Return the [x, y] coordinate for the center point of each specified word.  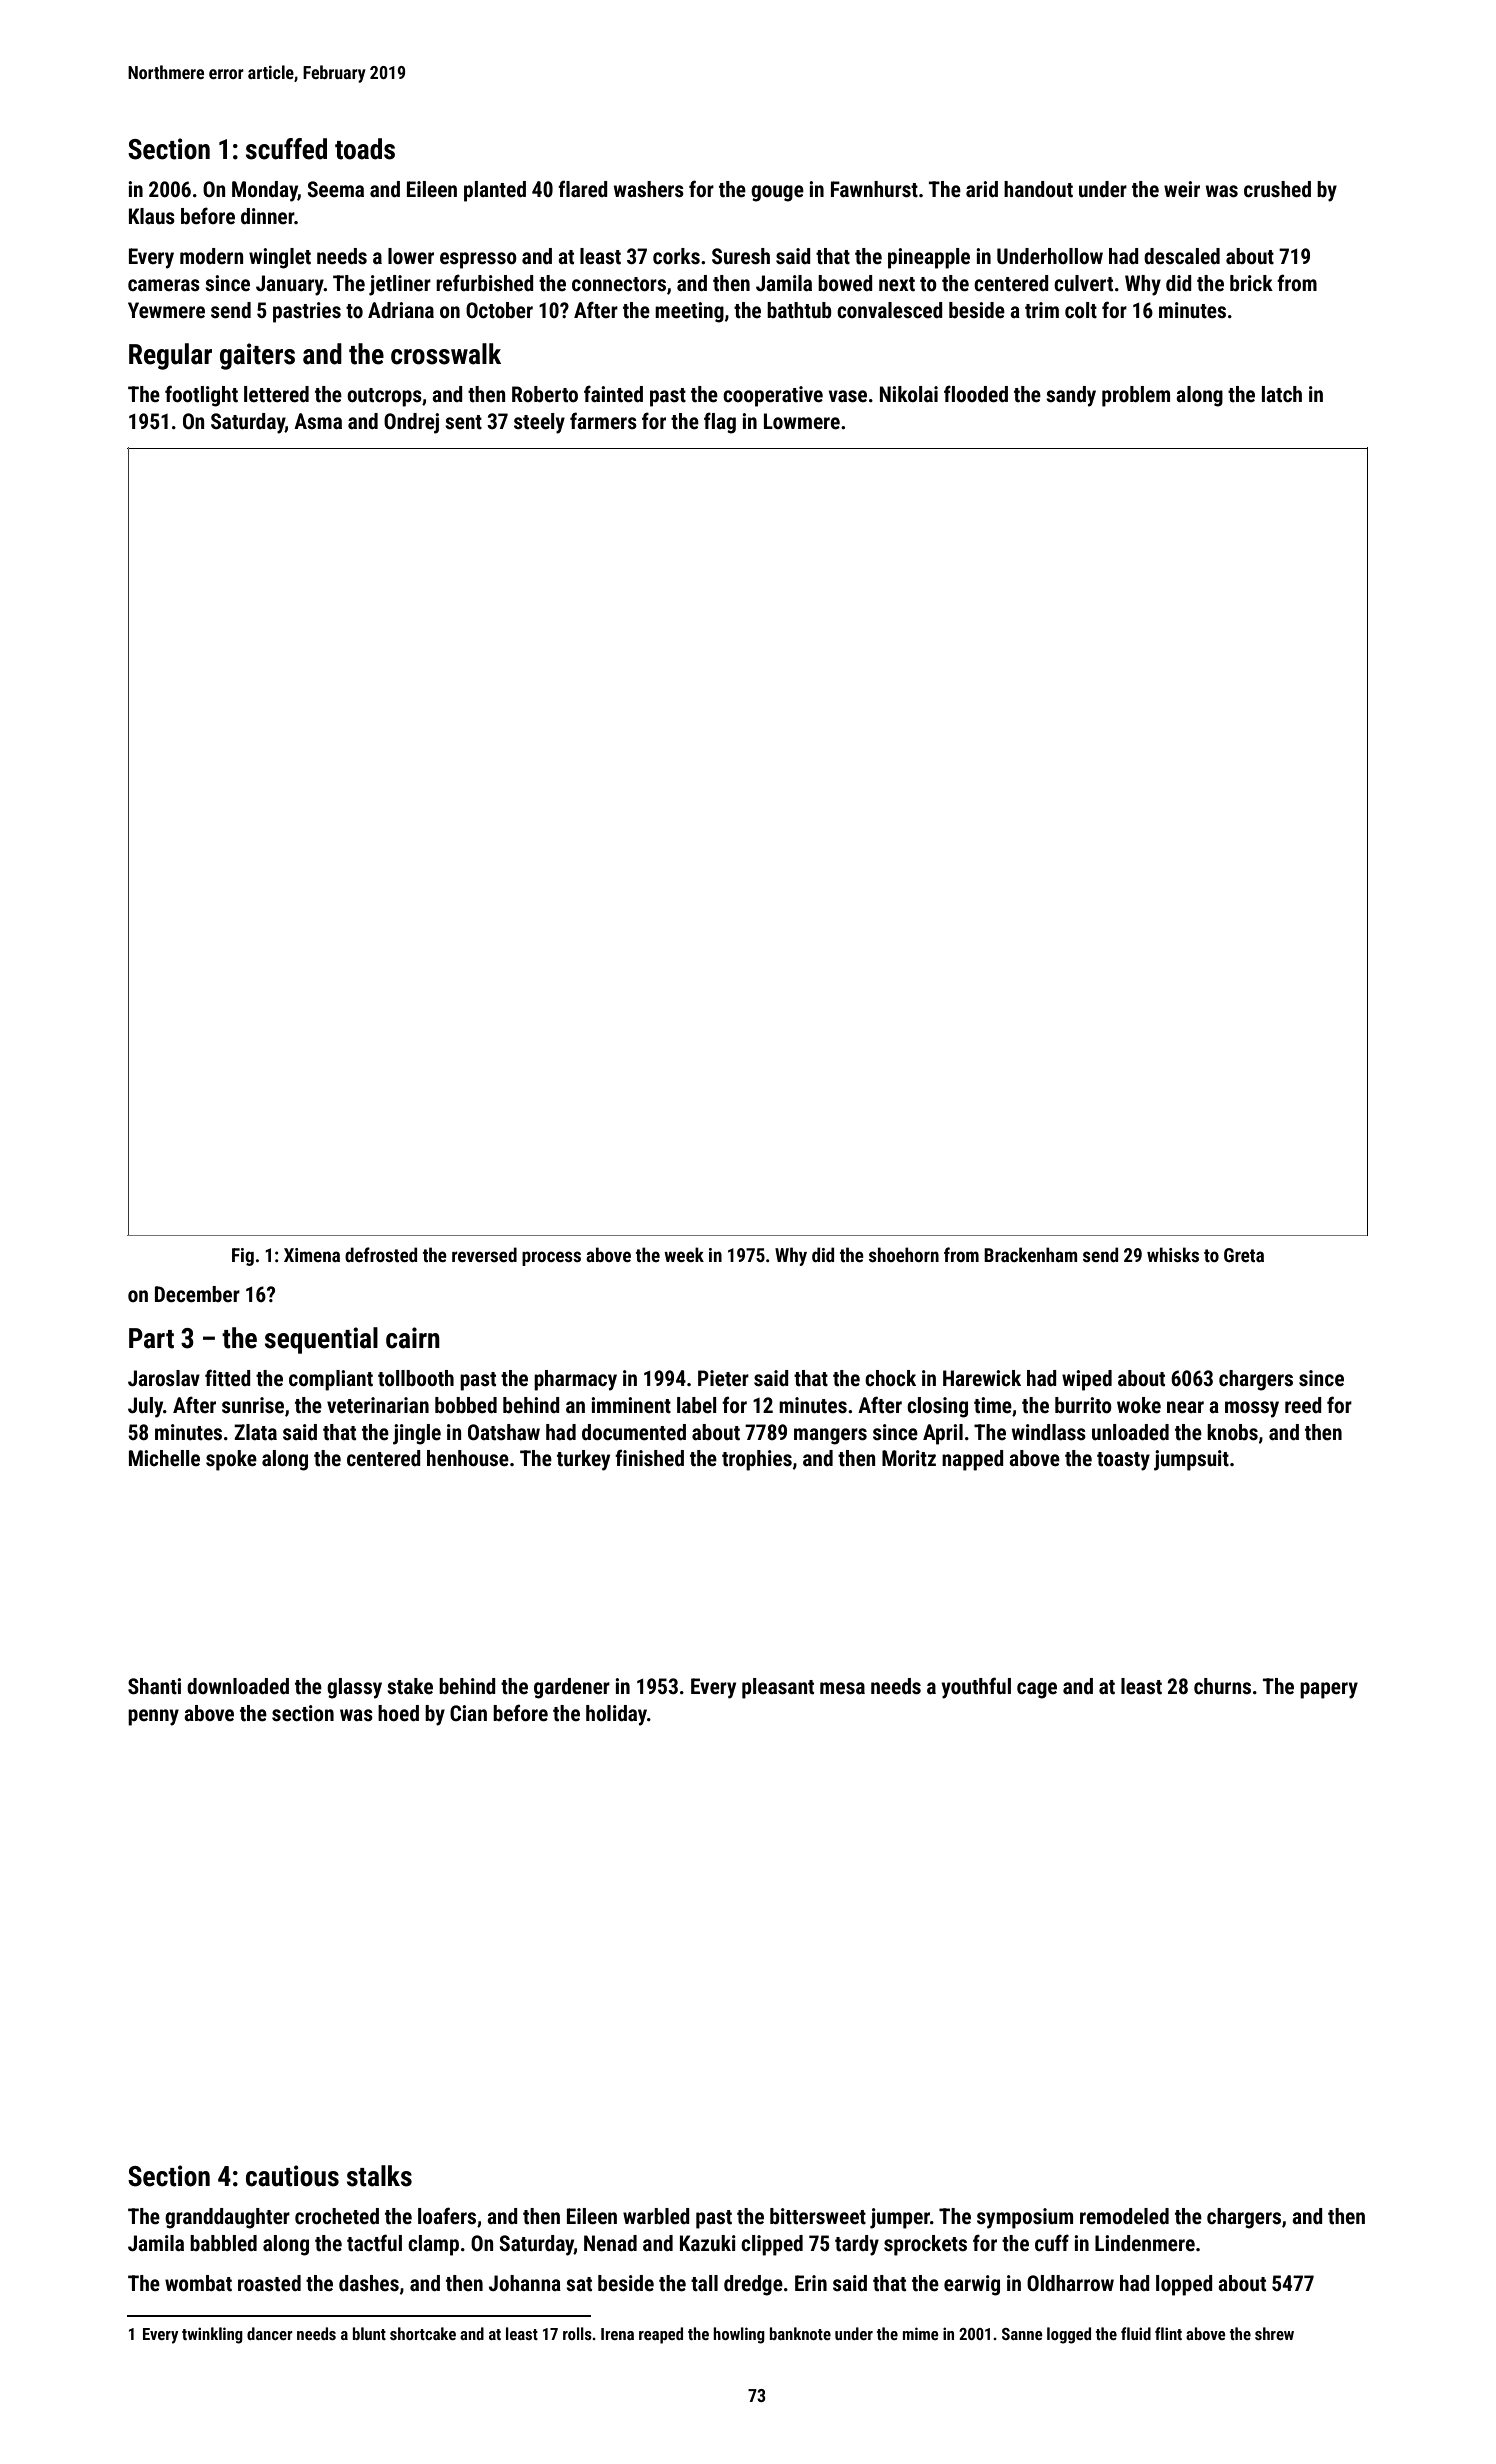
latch [1282, 394]
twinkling [212, 2335]
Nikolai [909, 394]
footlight [201, 396]
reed [1303, 1405]
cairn [413, 1338]
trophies [757, 1460]
